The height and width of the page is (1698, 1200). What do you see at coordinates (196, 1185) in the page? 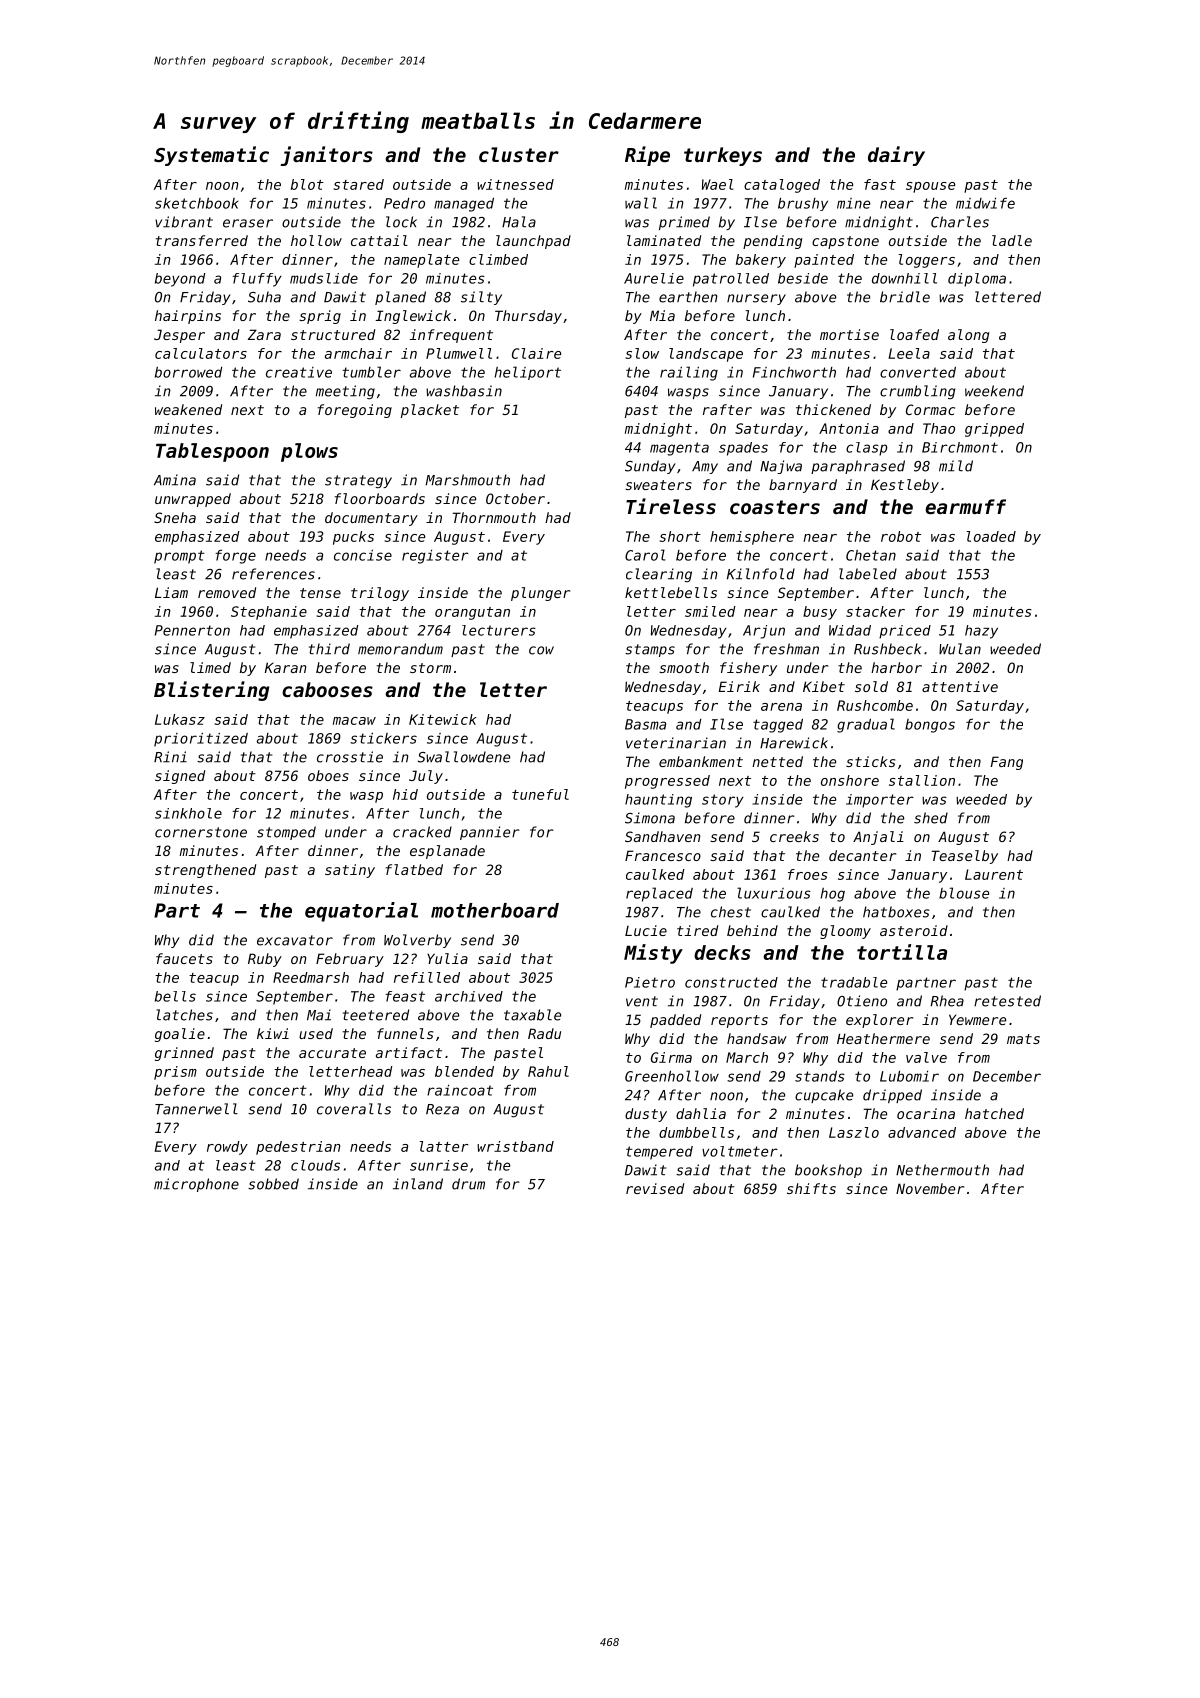
I see `microphone` at bounding box center [196, 1185].
